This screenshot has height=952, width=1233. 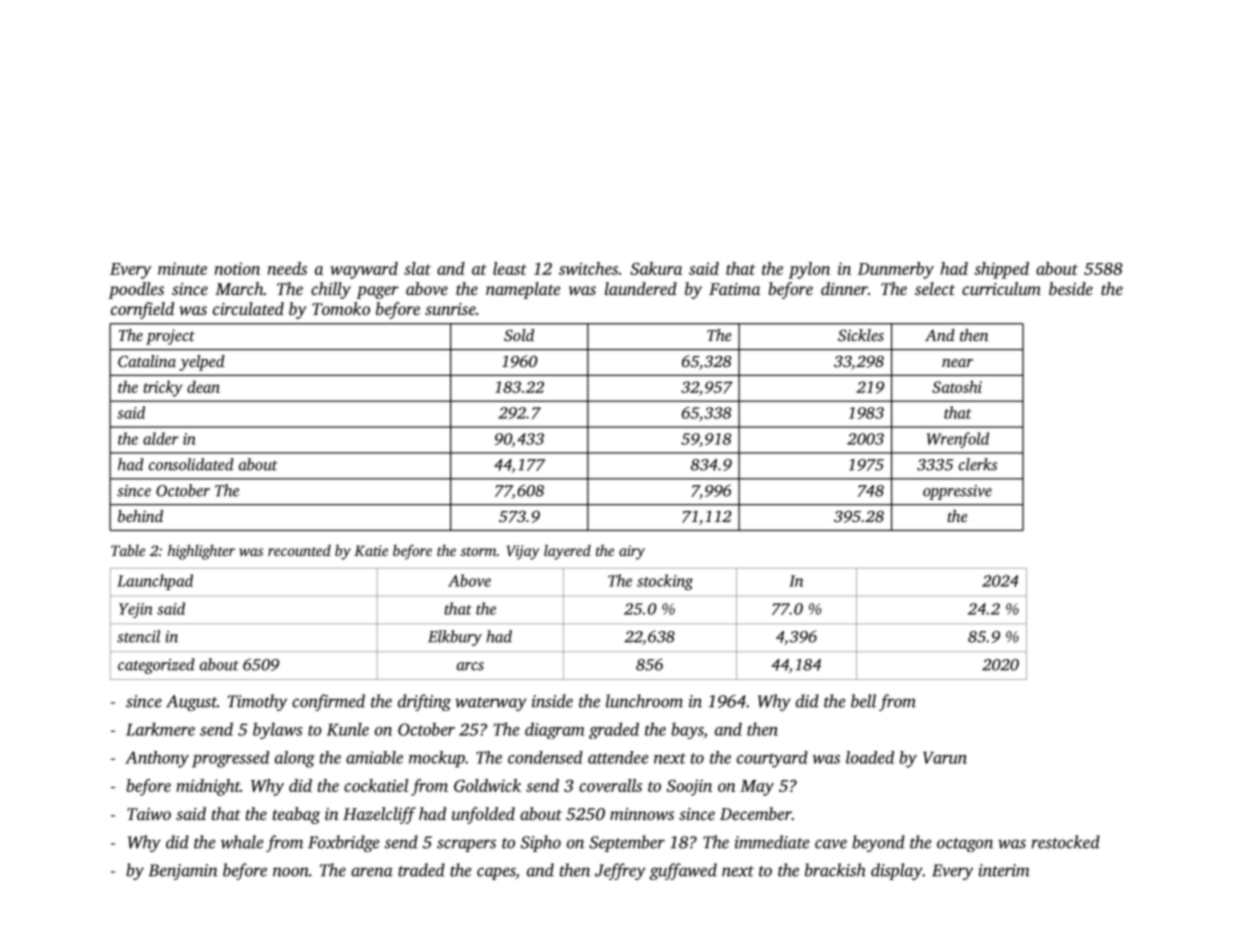 I want to click on noon, so click(x=291, y=872).
